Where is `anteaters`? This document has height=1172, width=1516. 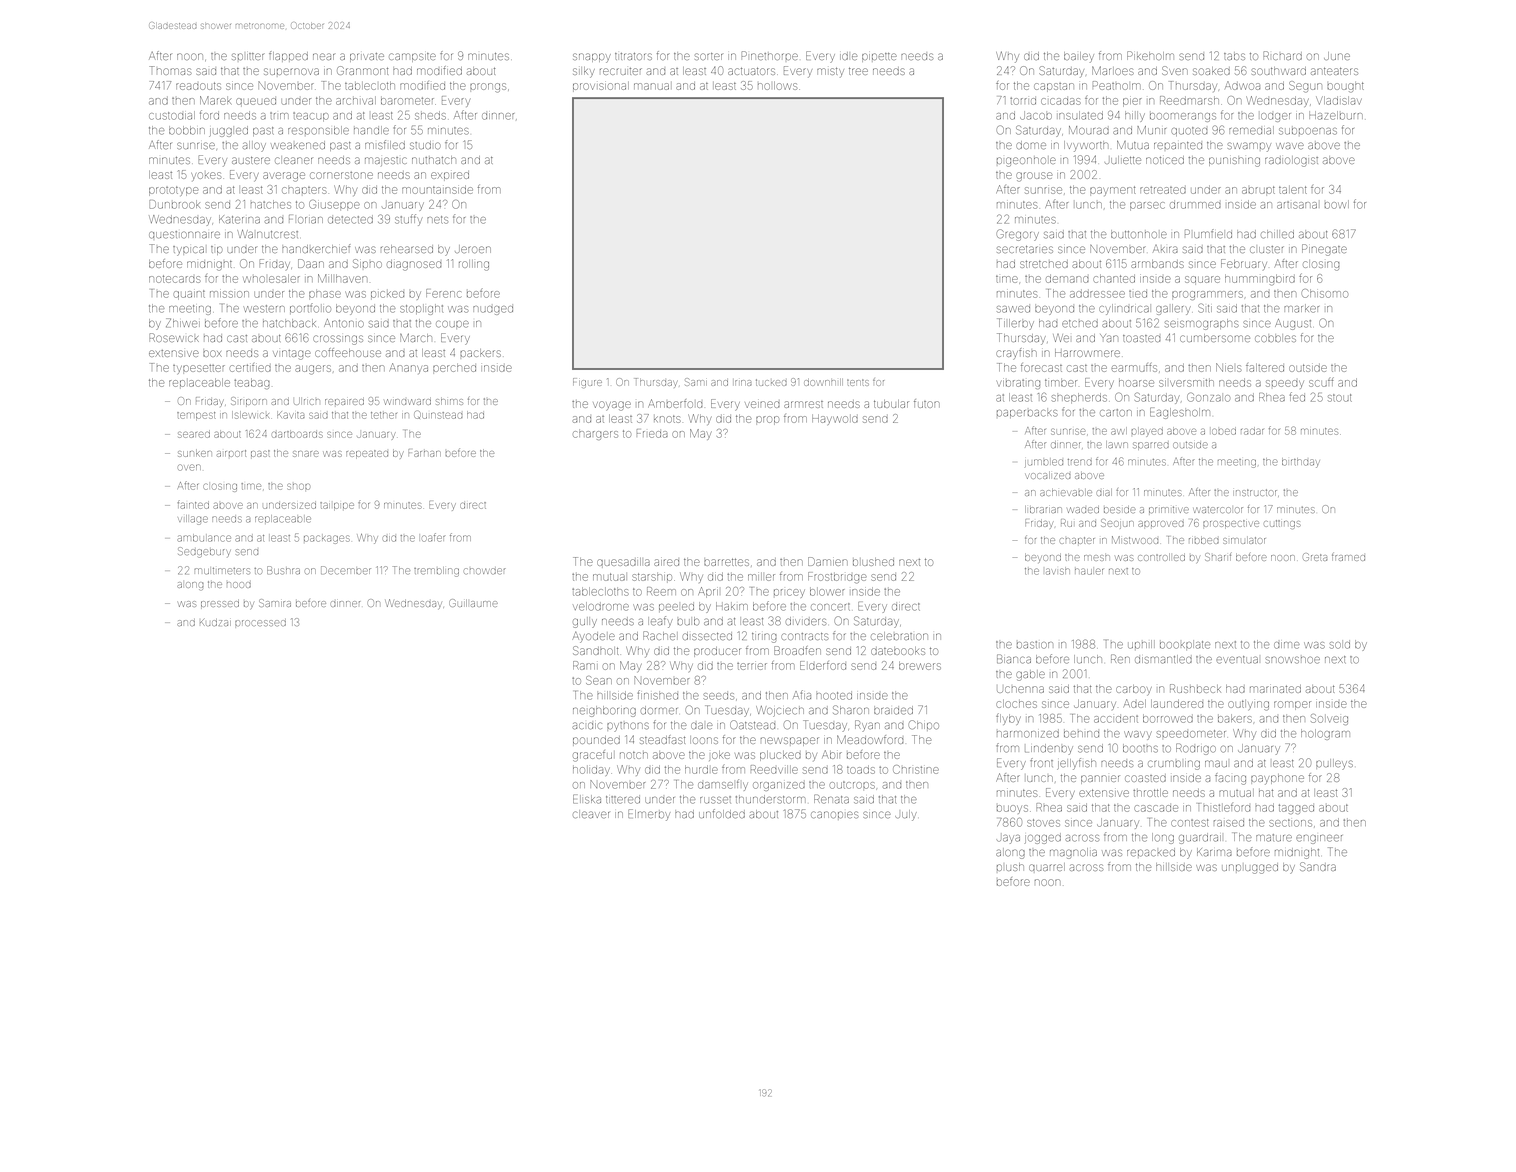
anteaters is located at coordinates (1334, 71).
